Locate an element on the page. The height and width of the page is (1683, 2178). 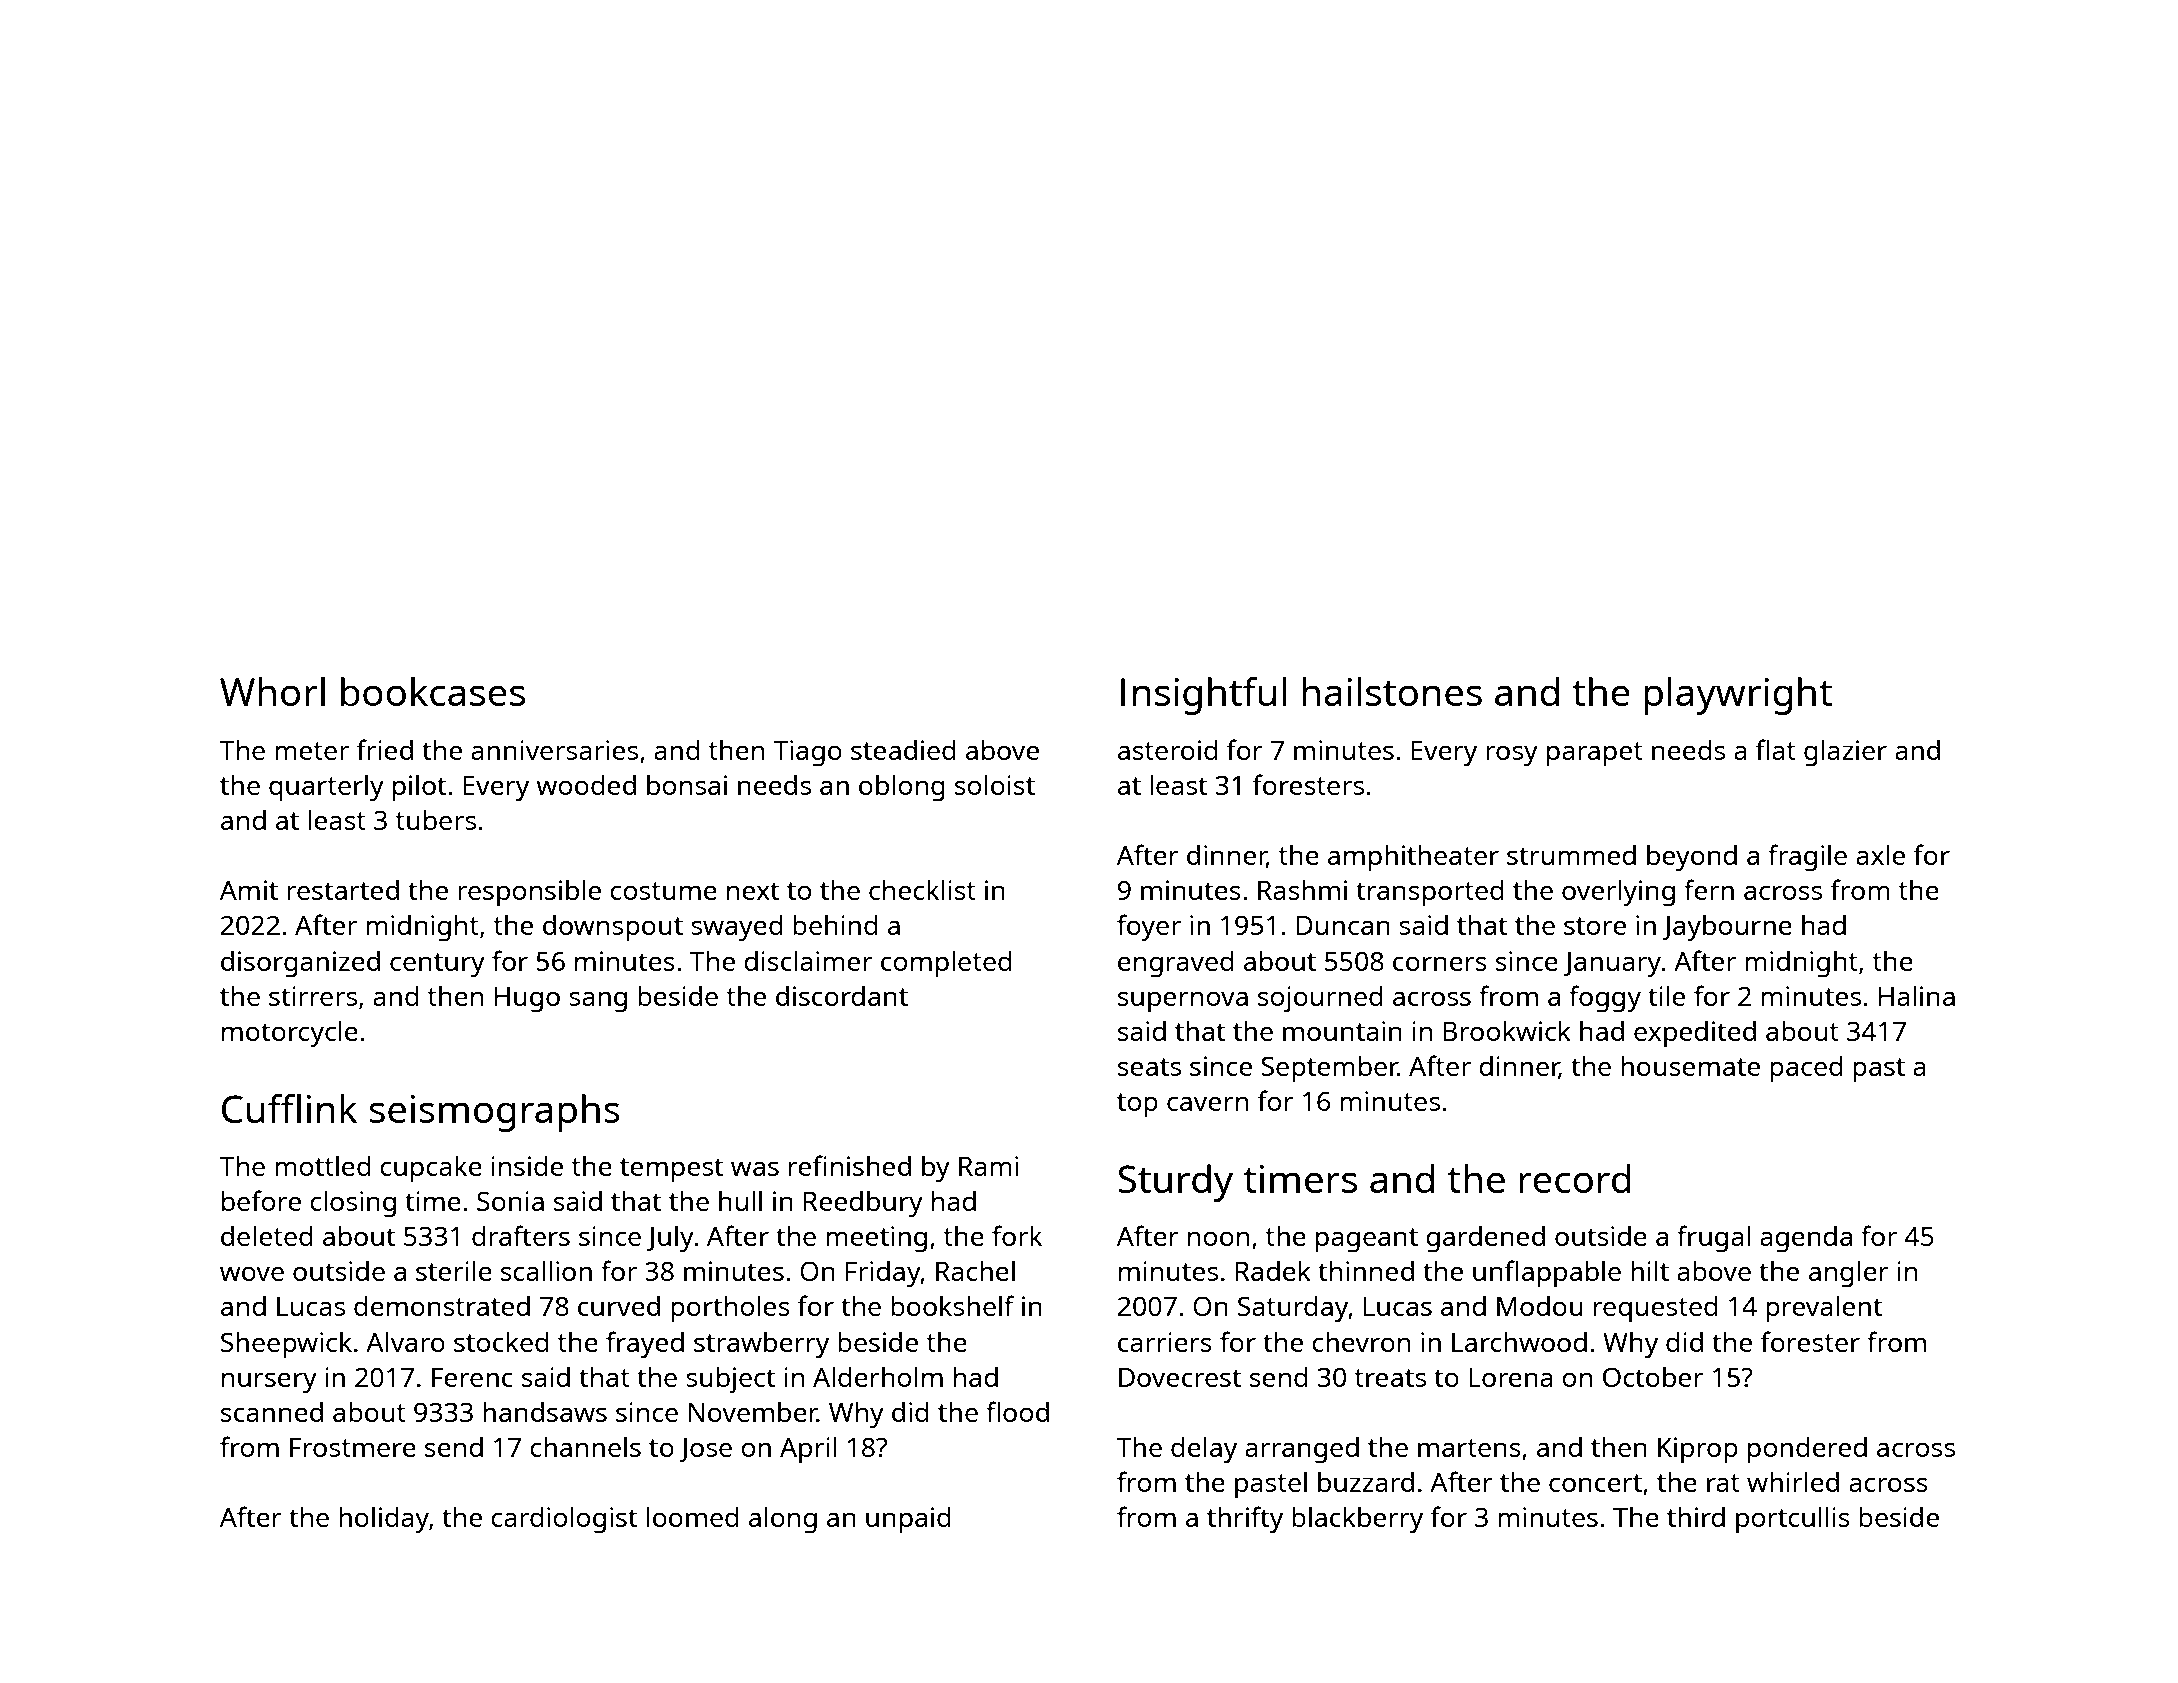
pondered is located at coordinates (1807, 1450).
